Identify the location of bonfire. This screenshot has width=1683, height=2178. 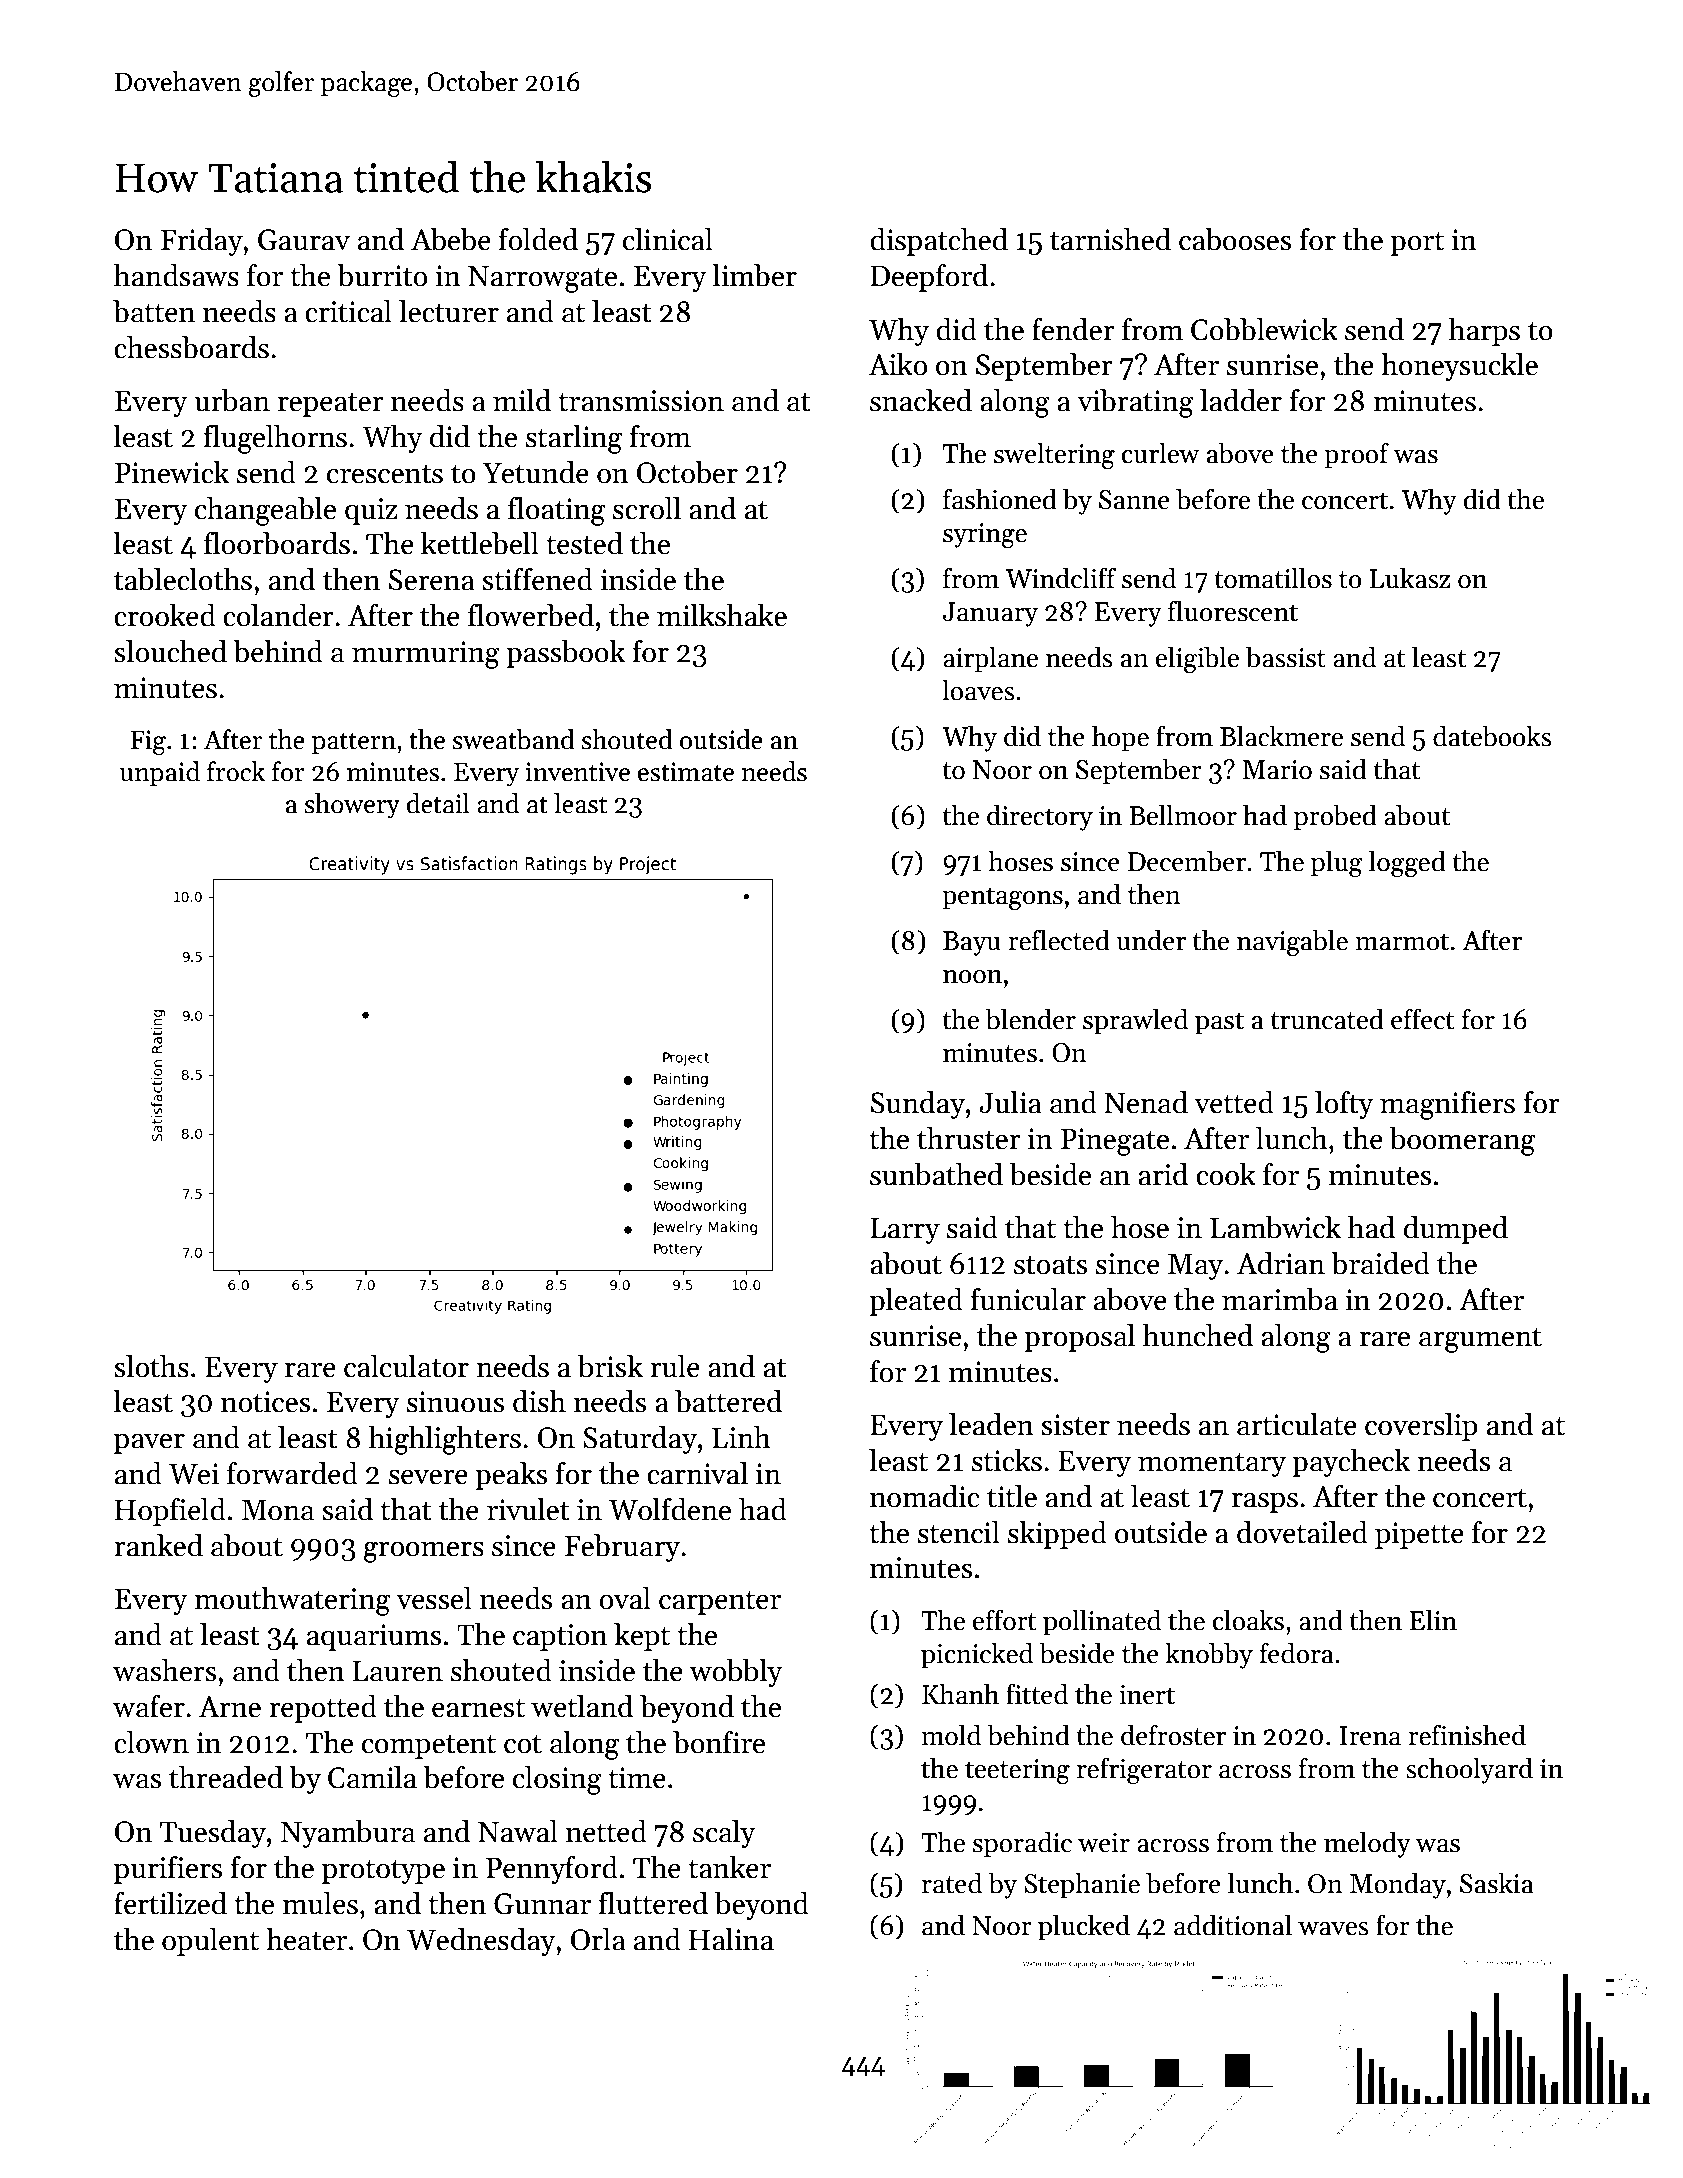
(719, 1742).
